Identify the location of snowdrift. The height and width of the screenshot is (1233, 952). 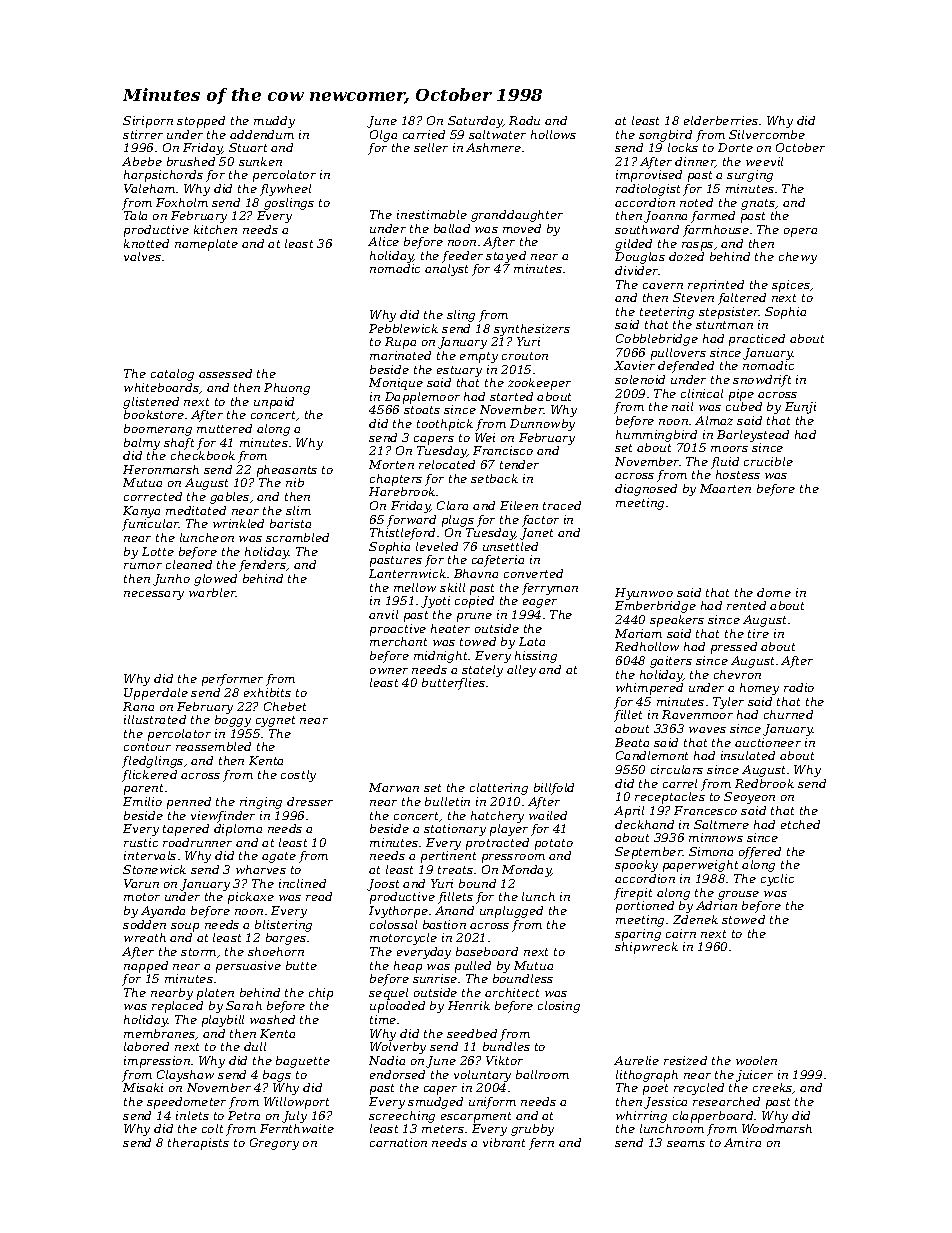
(762, 381).
